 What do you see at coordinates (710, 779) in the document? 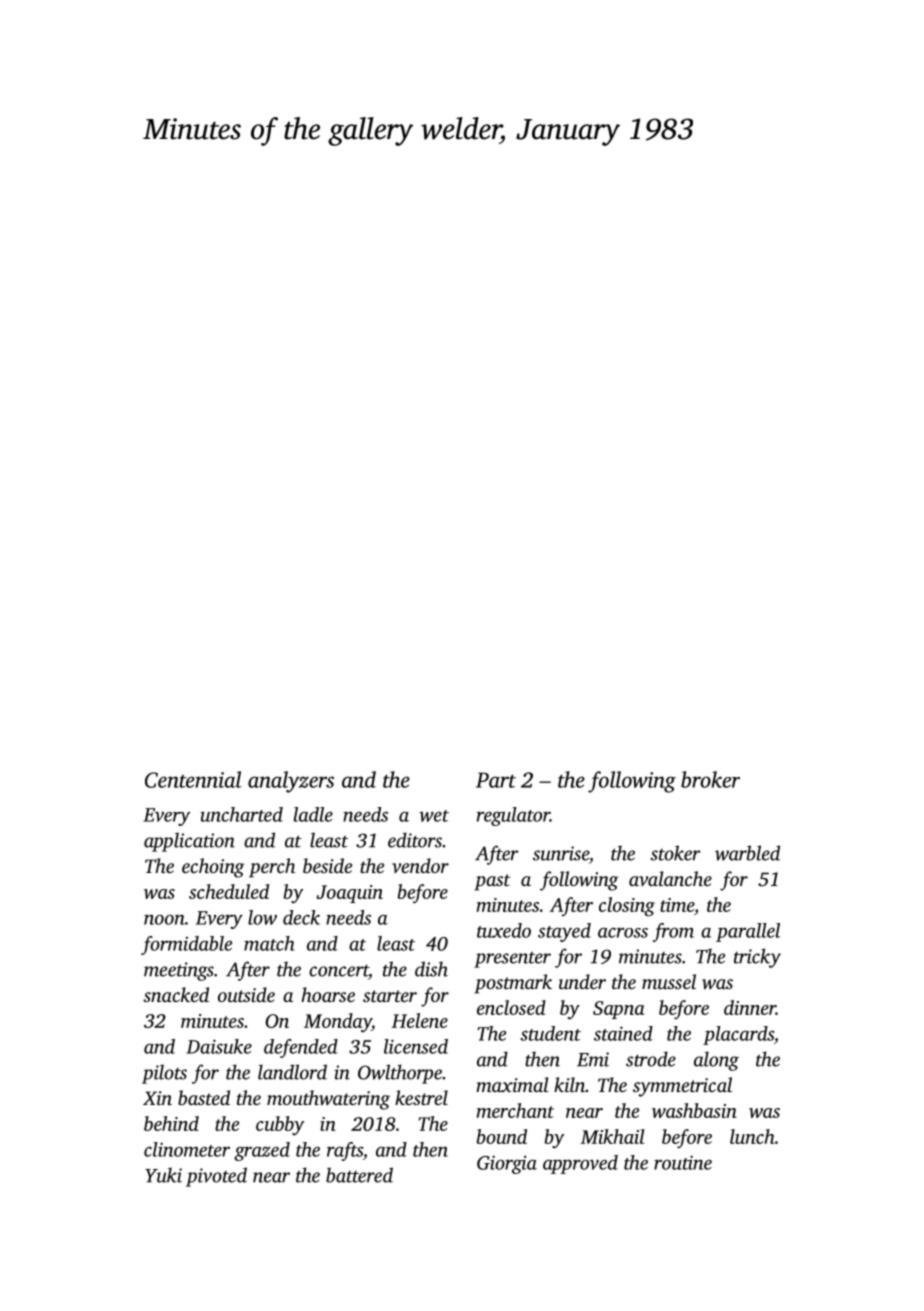
I see `broker` at bounding box center [710, 779].
